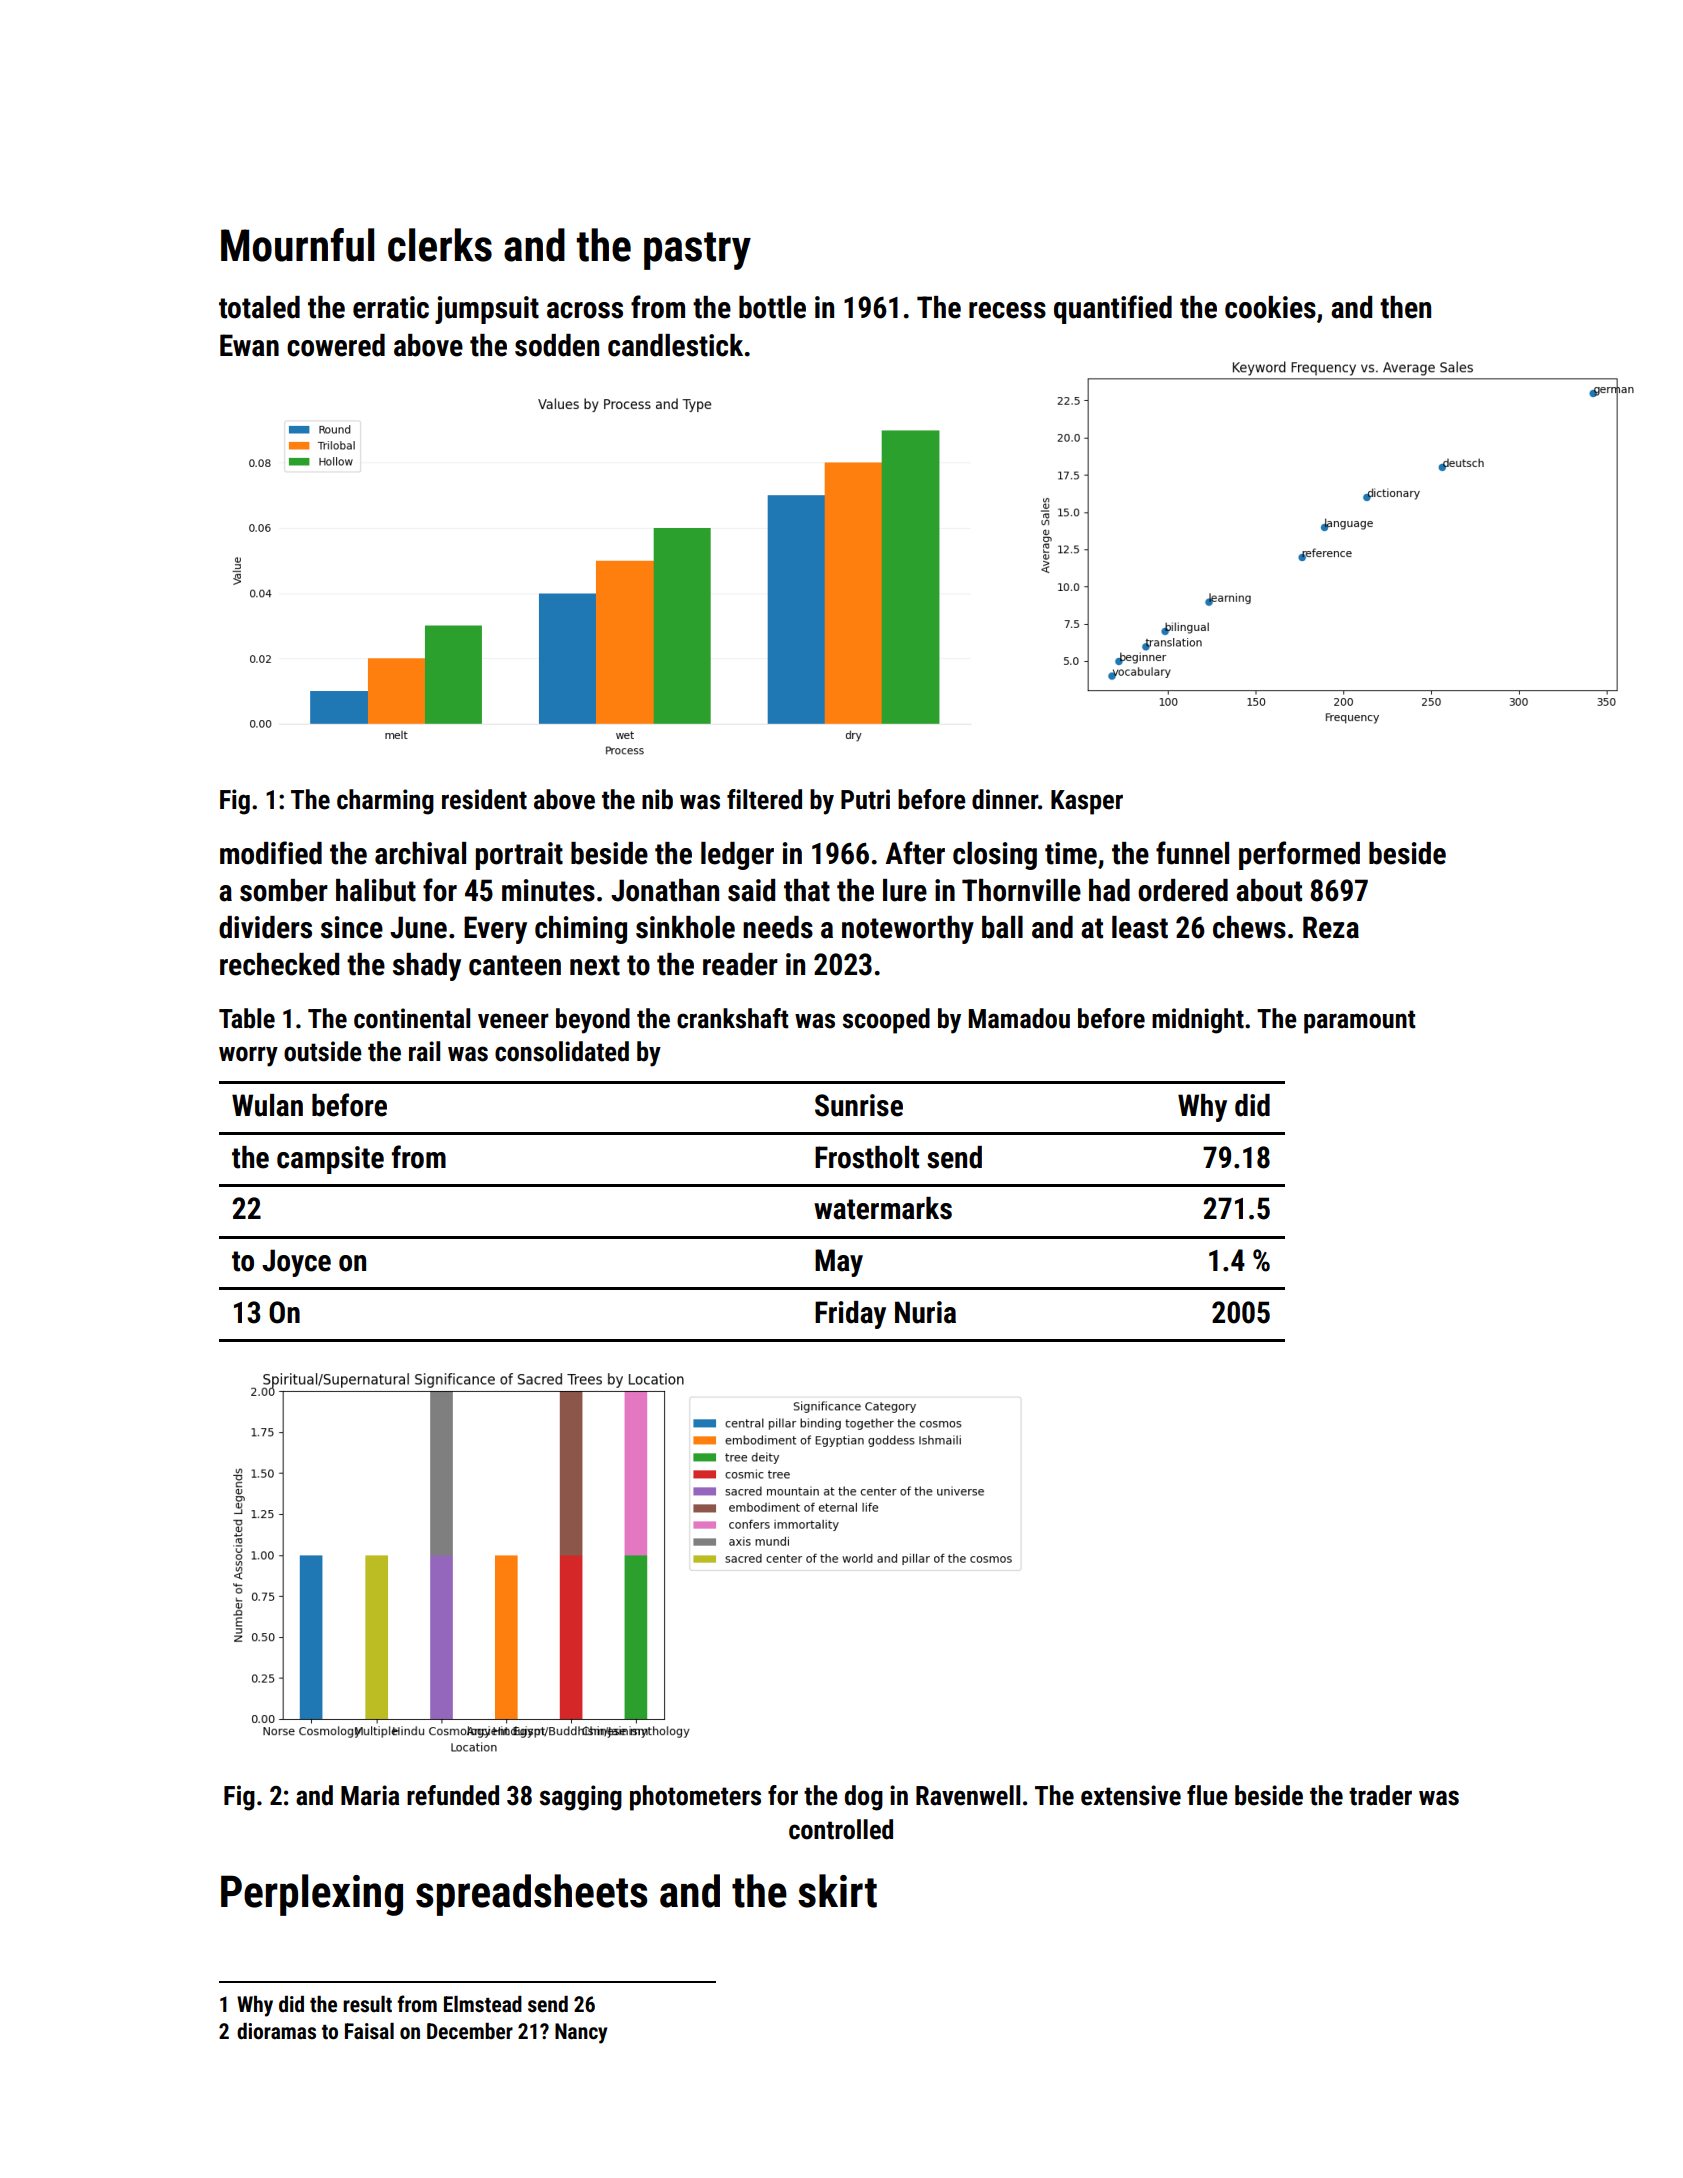  What do you see at coordinates (968, 1795) in the screenshot?
I see `Ravenwell` at bounding box center [968, 1795].
